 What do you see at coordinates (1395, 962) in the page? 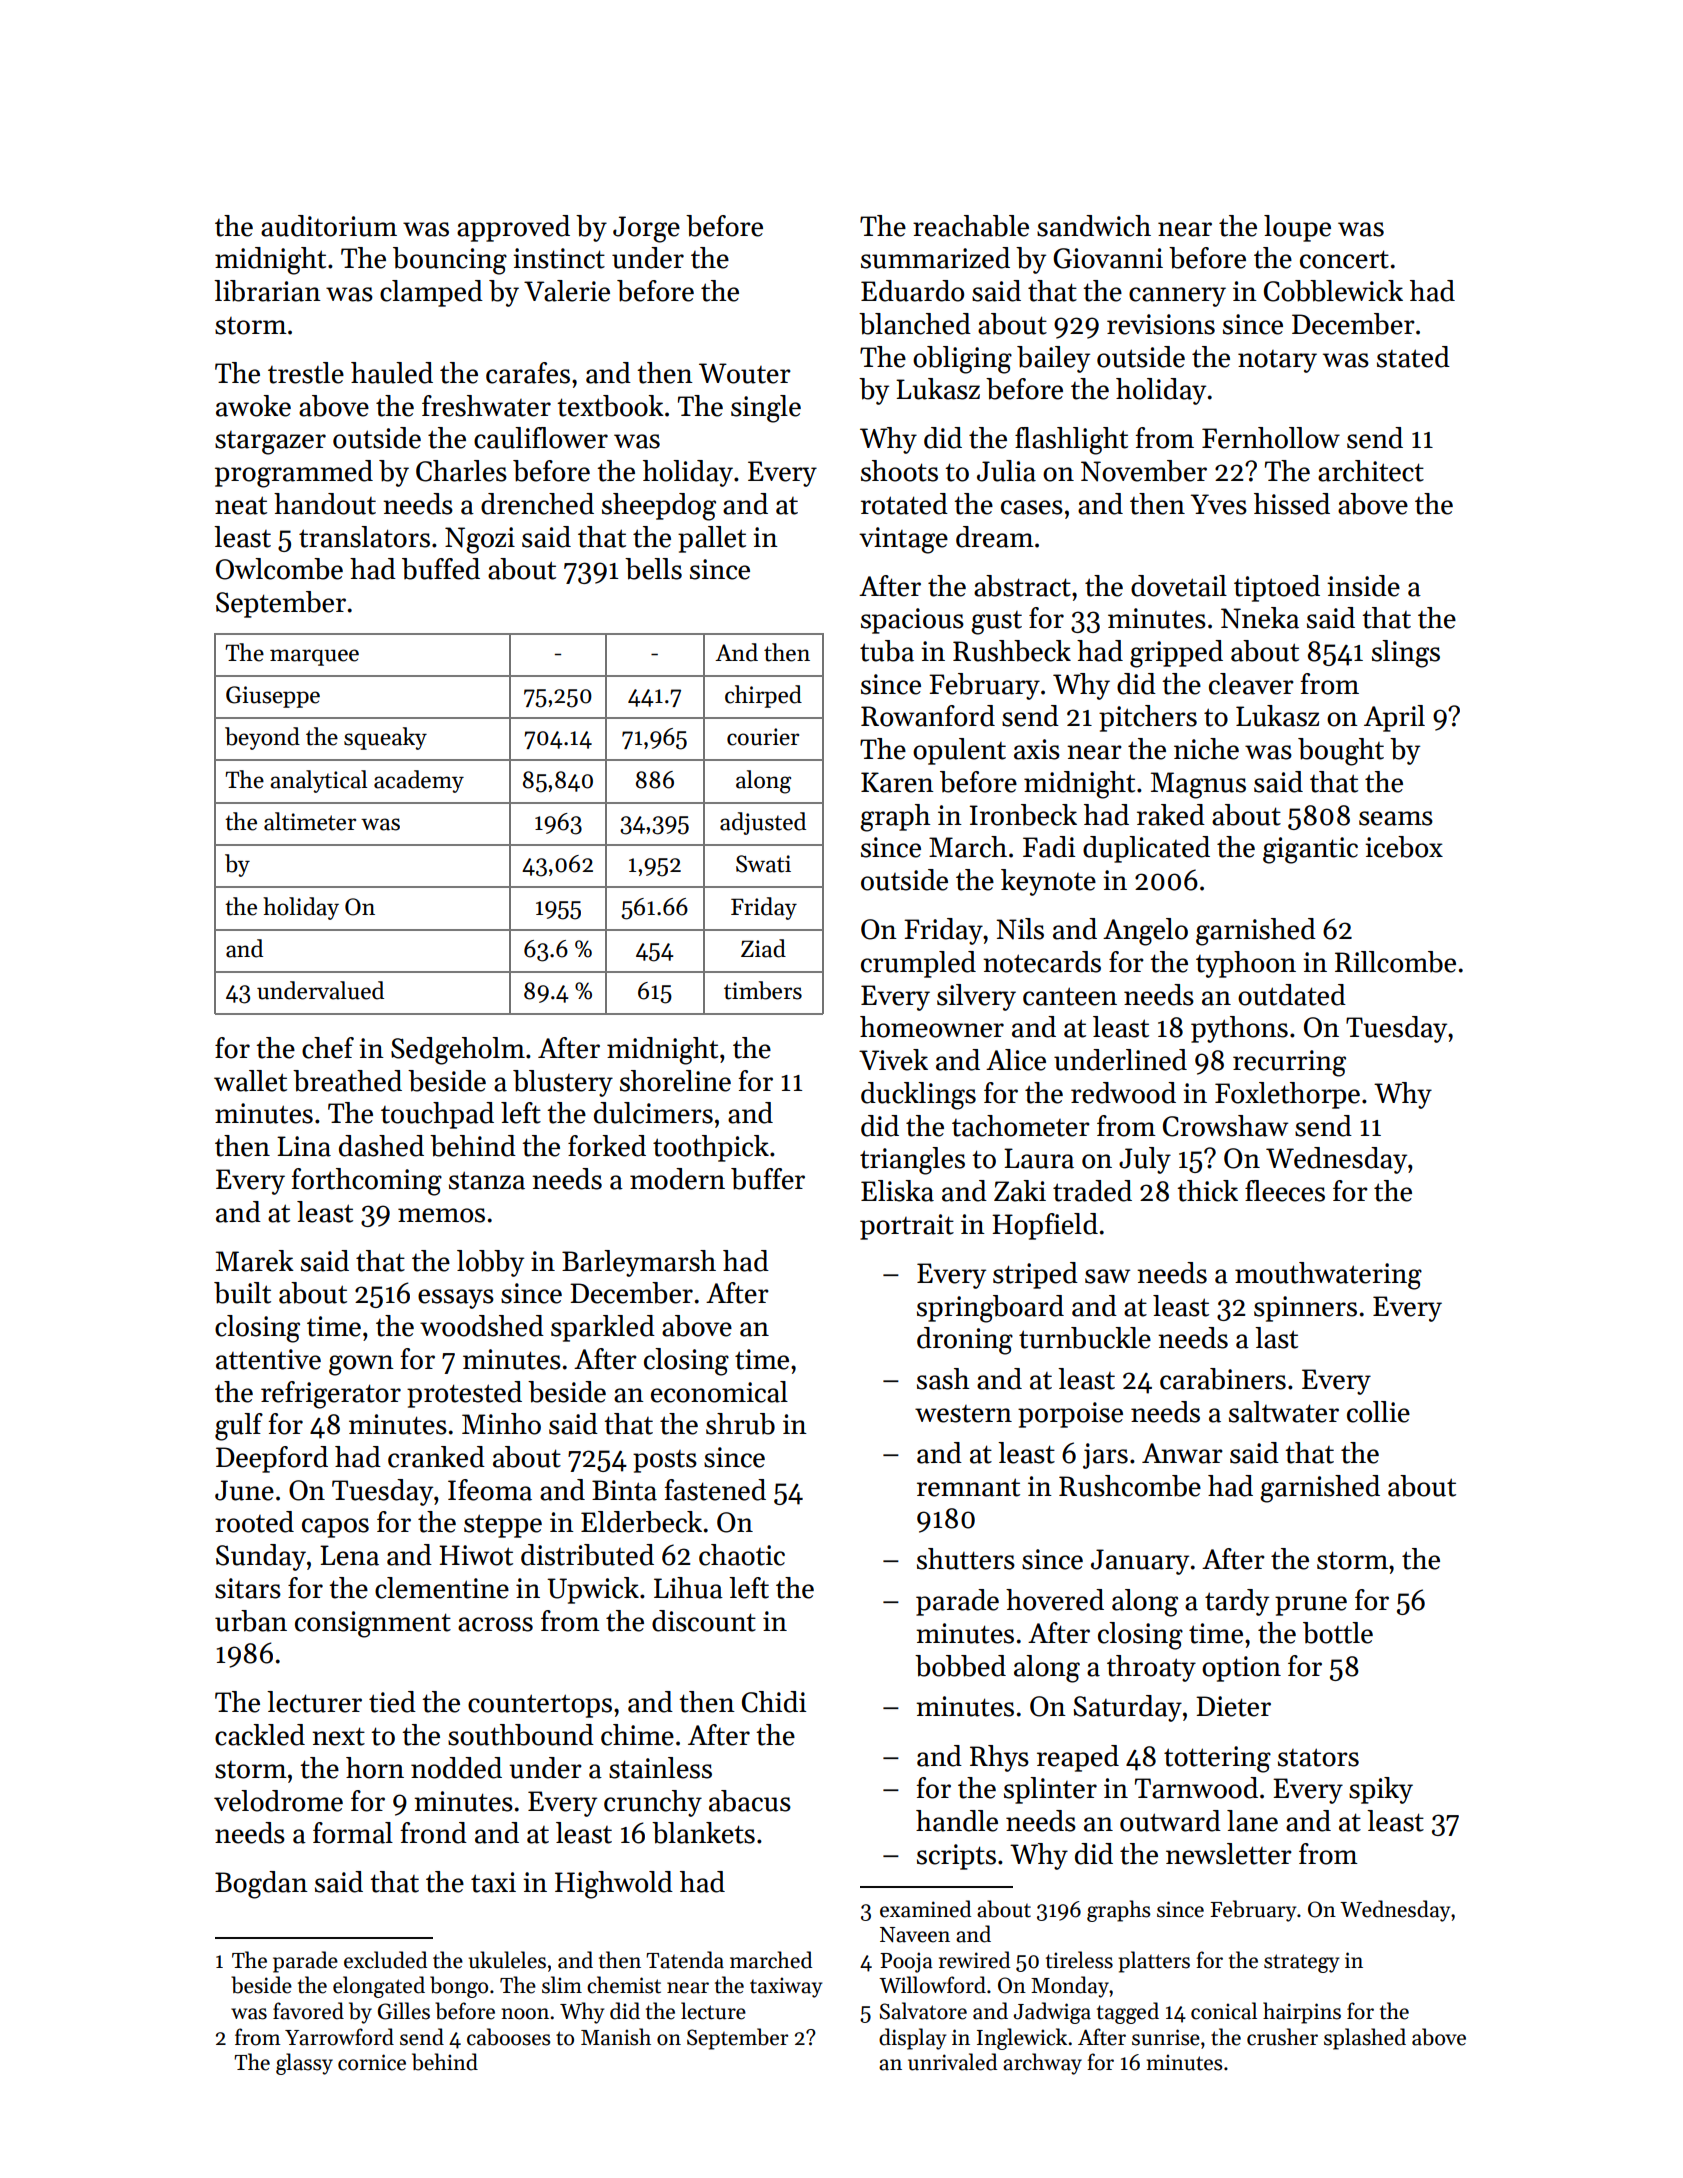
I see `Rillcombe` at bounding box center [1395, 962].
